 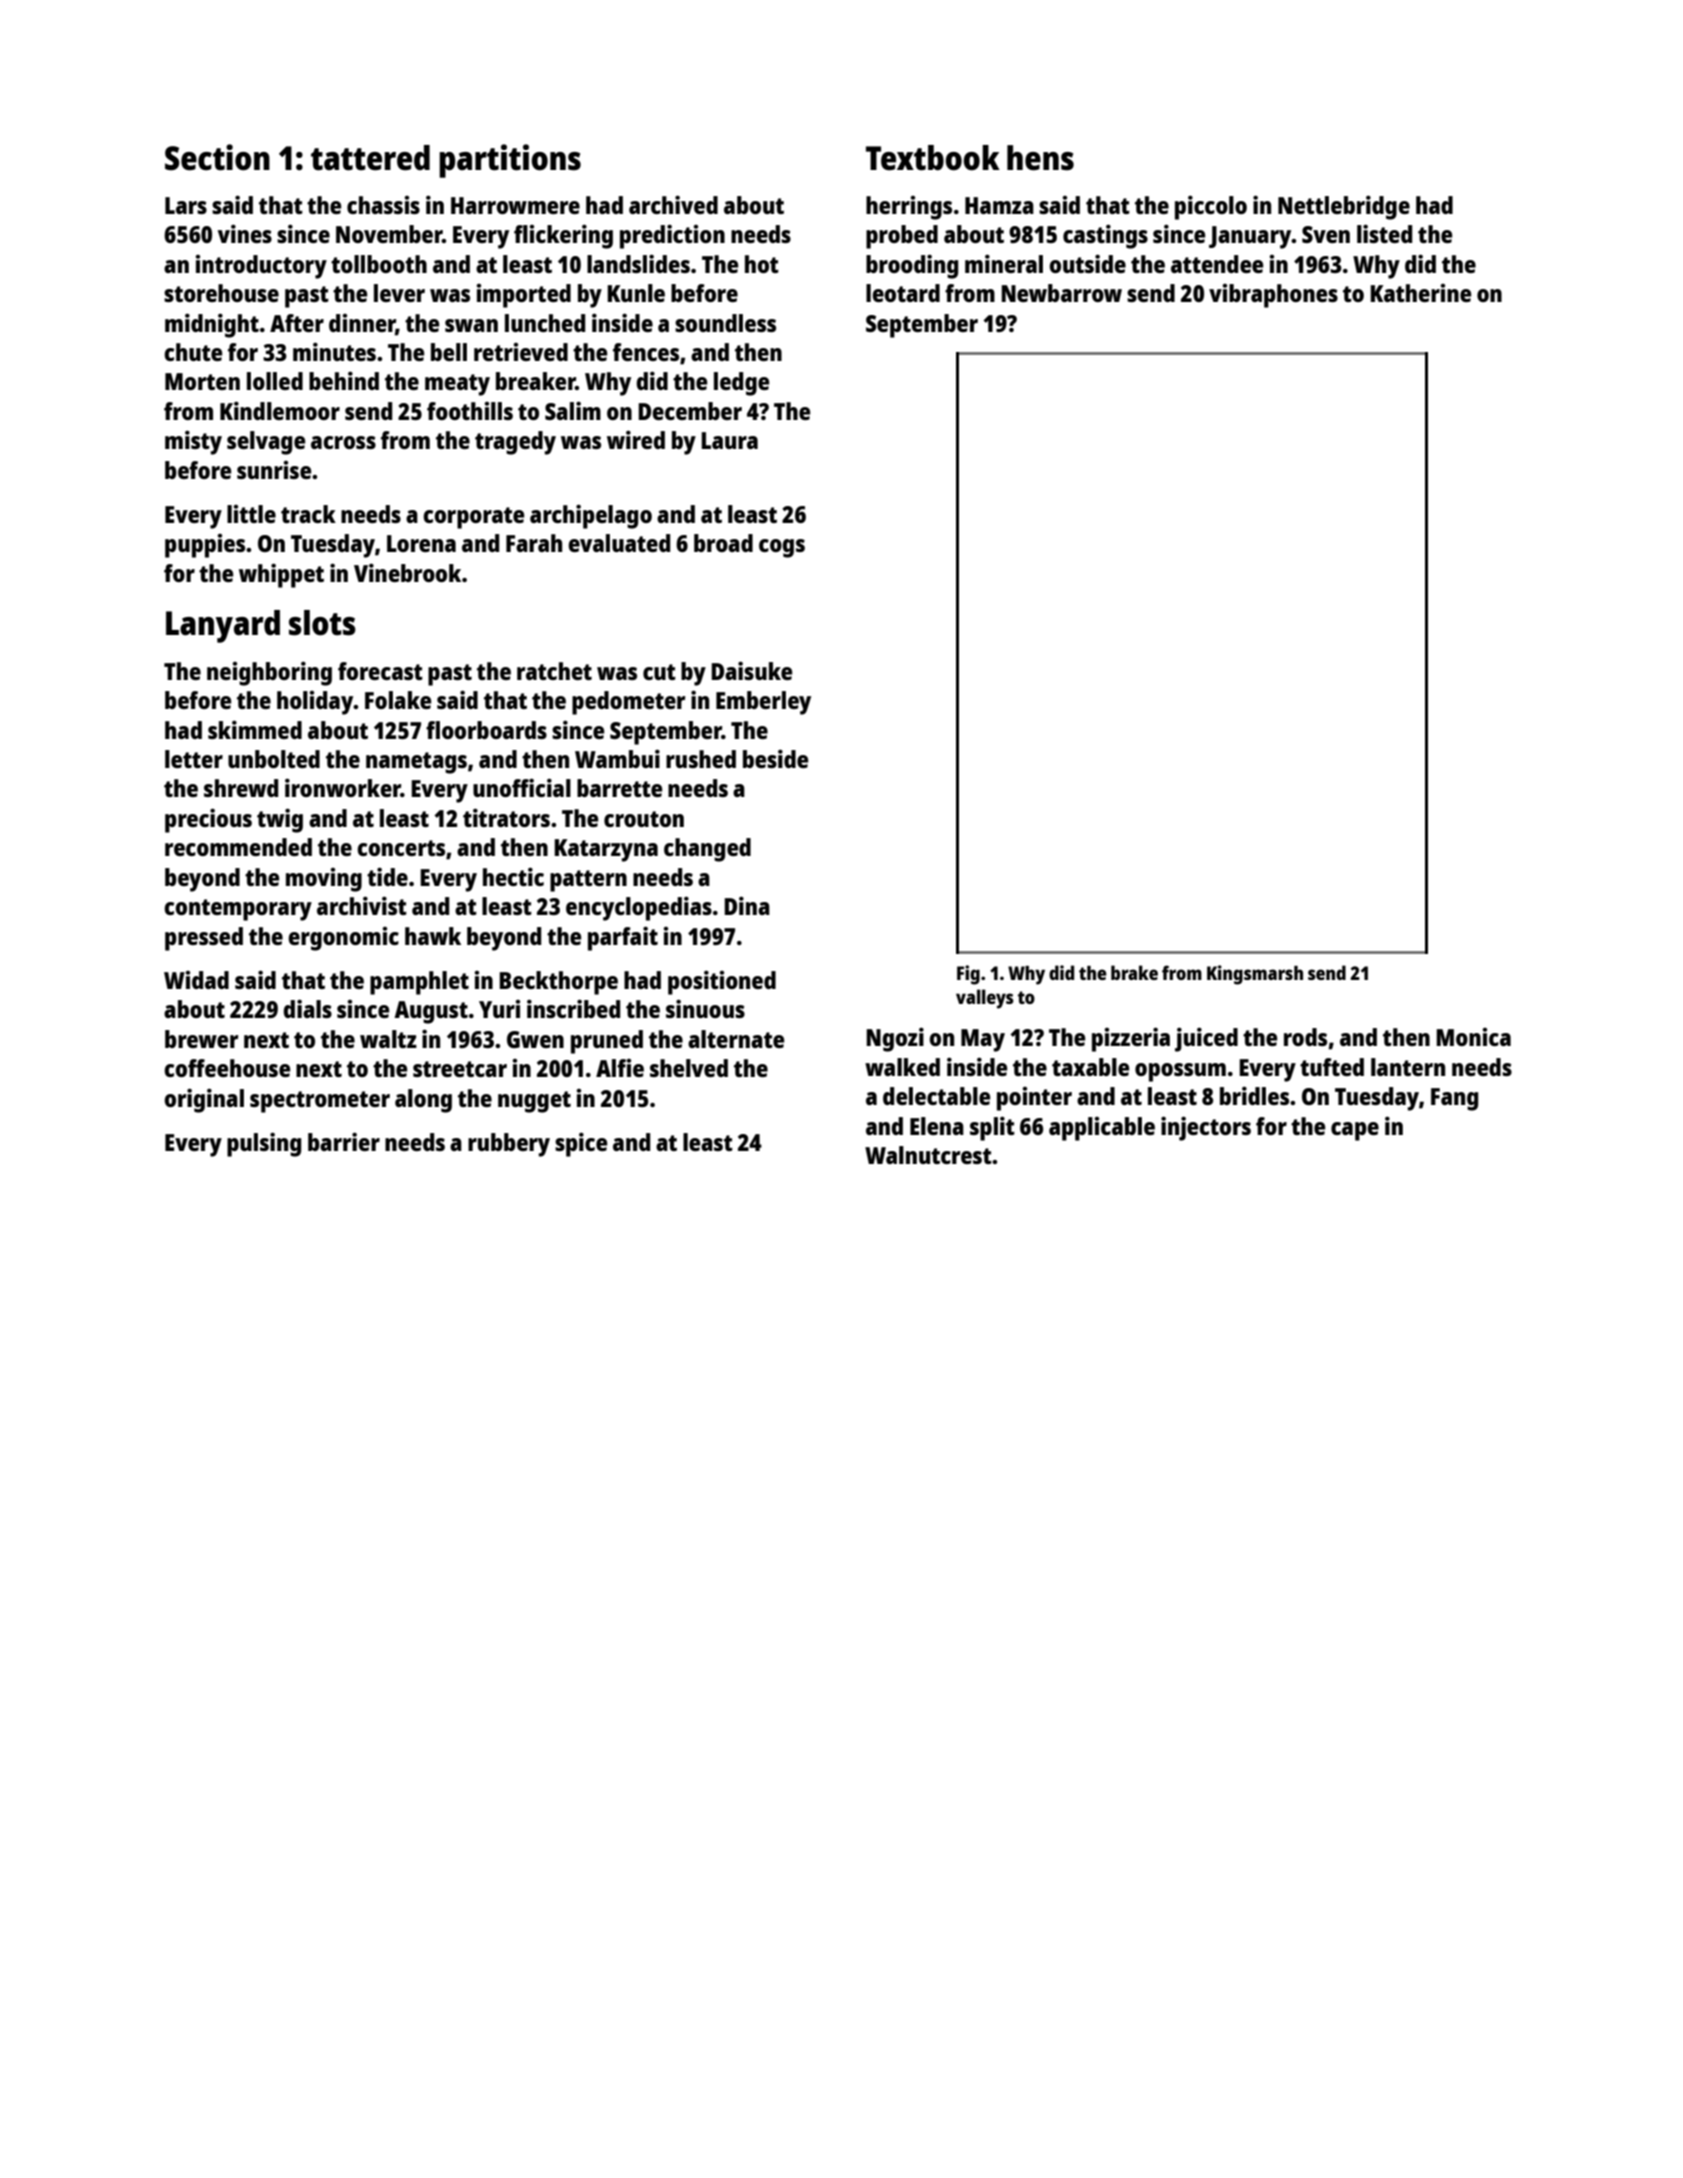 What do you see at coordinates (581, 1144) in the screenshot?
I see `spice` at bounding box center [581, 1144].
